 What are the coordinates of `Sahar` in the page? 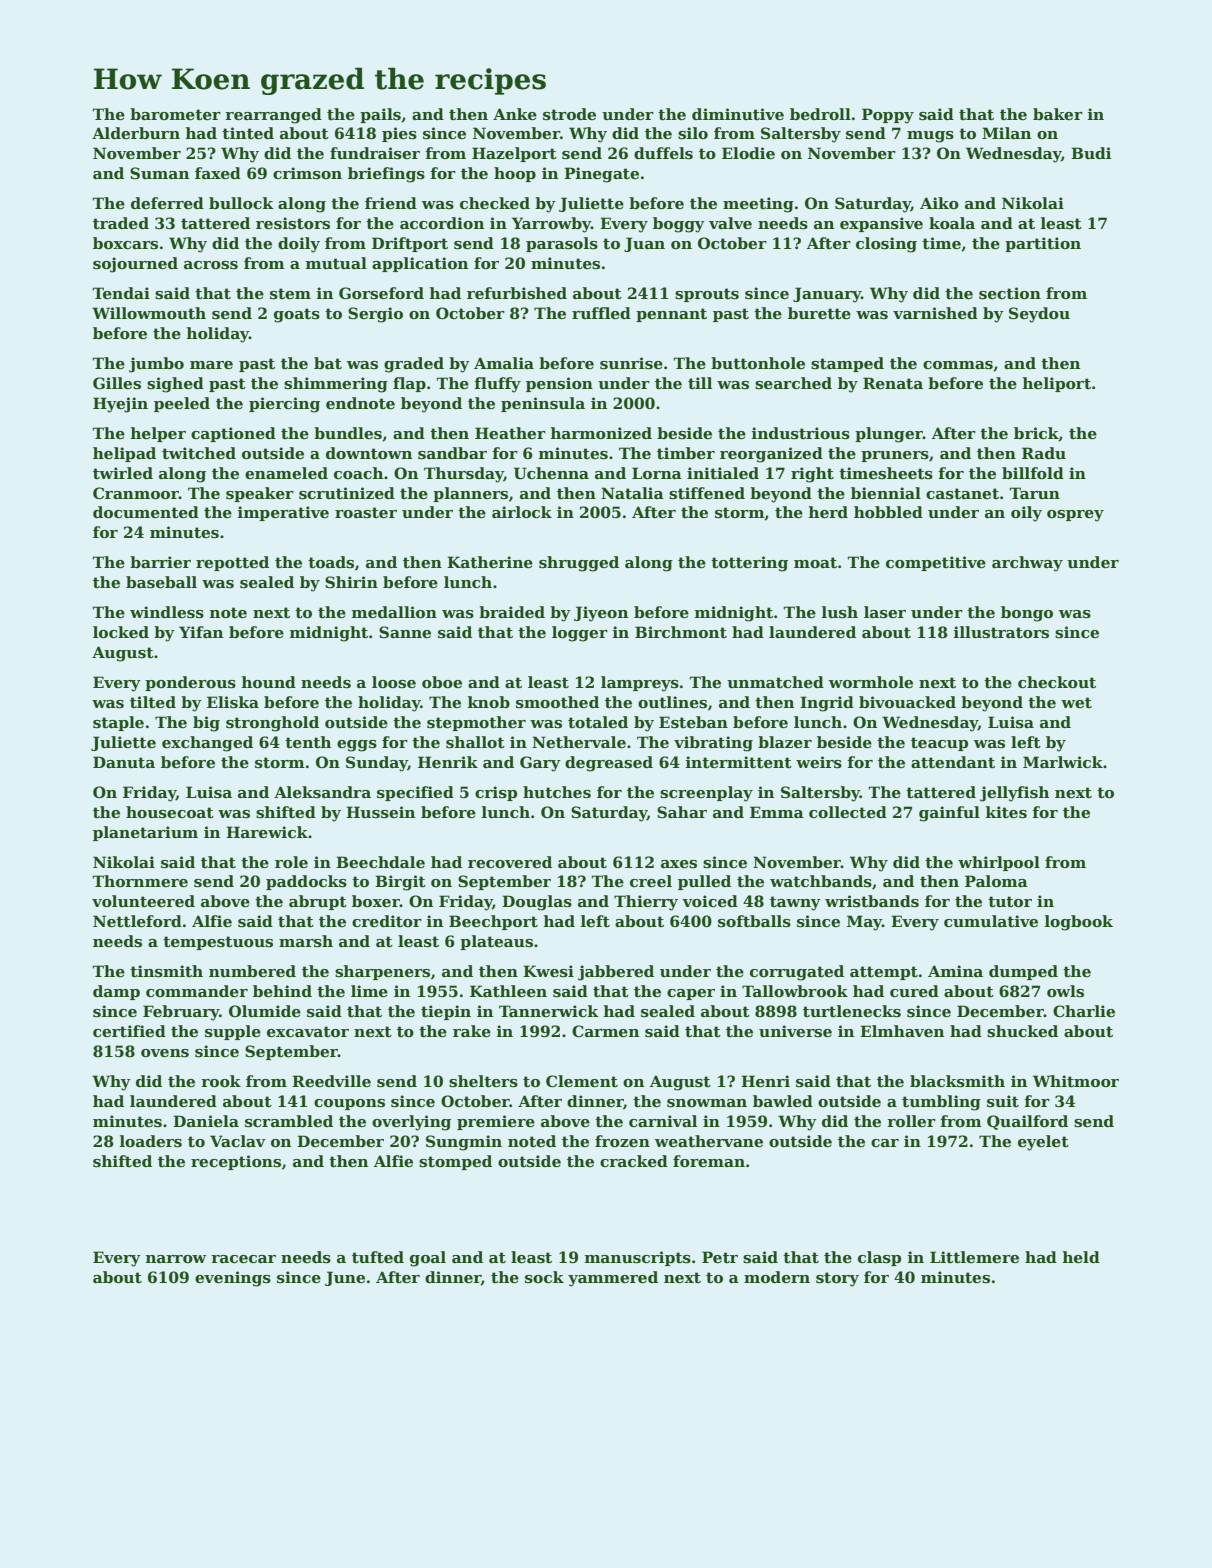 It's located at (682, 812).
